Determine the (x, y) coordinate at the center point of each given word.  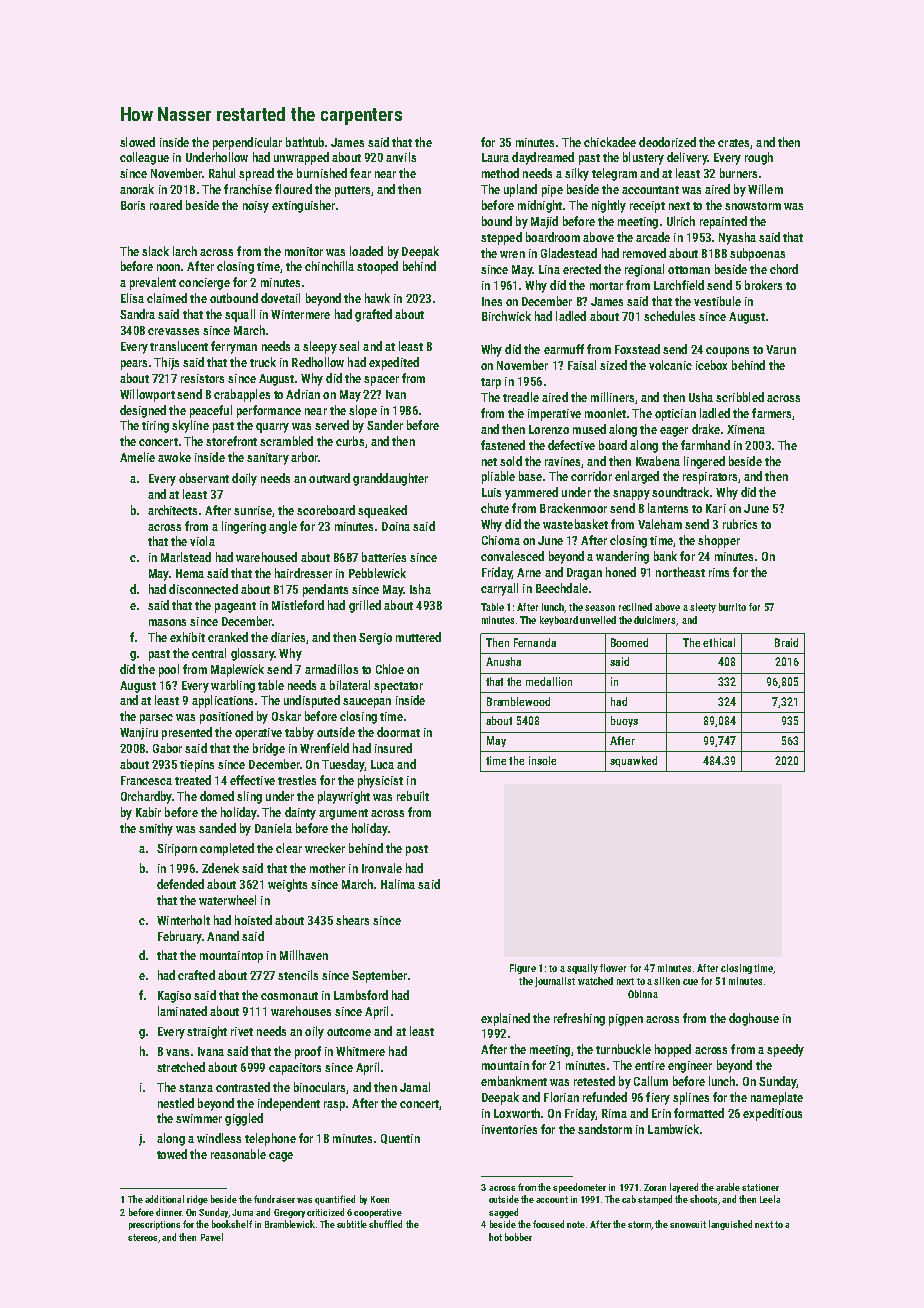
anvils (401, 157)
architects (172, 510)
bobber (518, 1237)
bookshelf (232, 1224)
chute (495, 508)
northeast (680, 572)
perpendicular (247, 143)
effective (252, 780)
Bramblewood (518, 701)
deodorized (667, 142)
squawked (633, 761)
